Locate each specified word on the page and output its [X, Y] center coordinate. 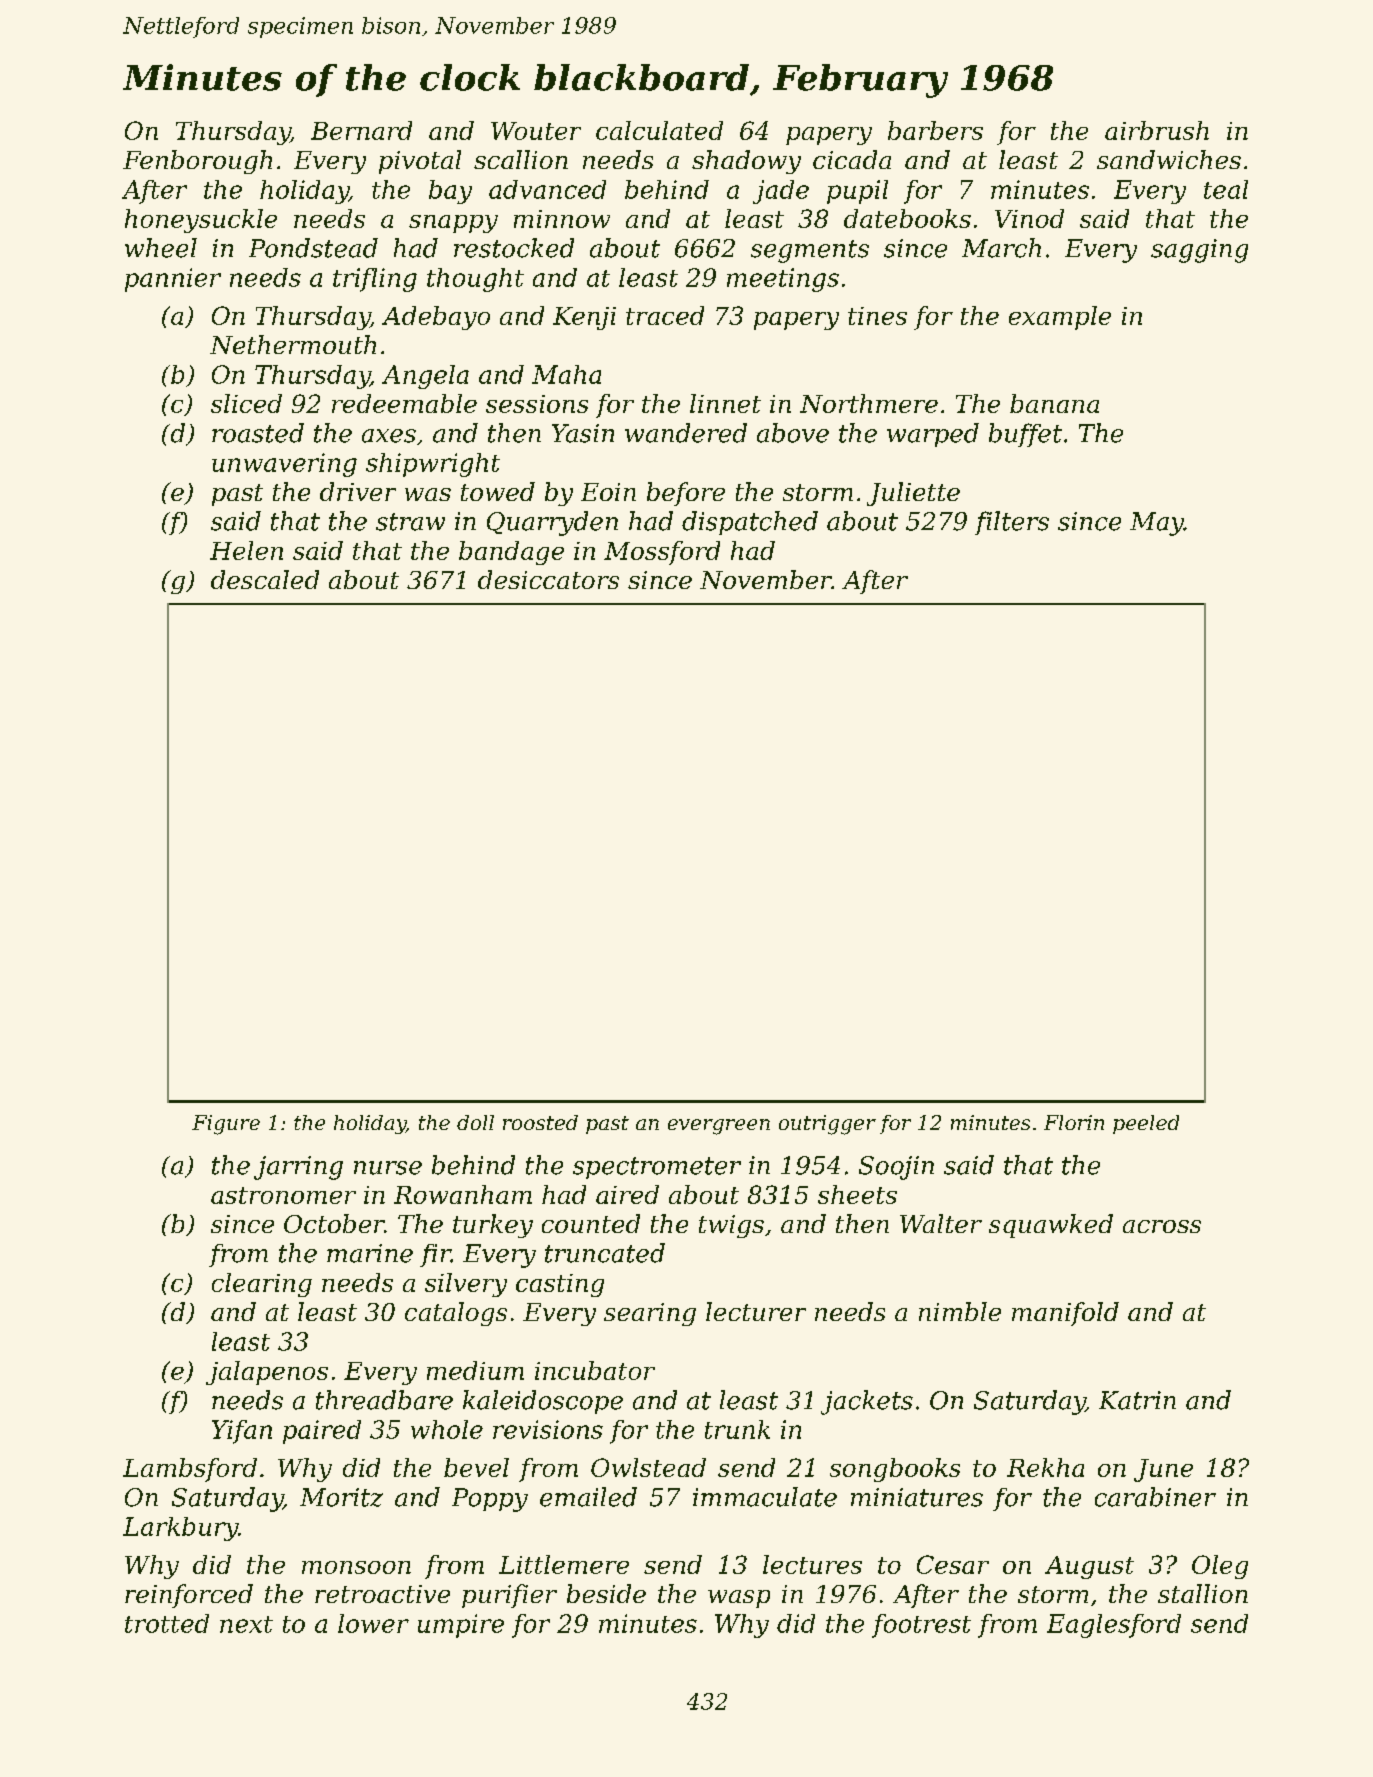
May [1157, 524]
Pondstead [313, 248]
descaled [265, 579]
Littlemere [564, 1564]
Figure [226, 1125]
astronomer [283, 1195]
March [1001, 248]
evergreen [719, 1127]
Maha [566, 374]
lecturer [756, 1311]
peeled [1146, 1124]
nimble [960, 1311]
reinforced [189, 1596]
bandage [511, 553]
